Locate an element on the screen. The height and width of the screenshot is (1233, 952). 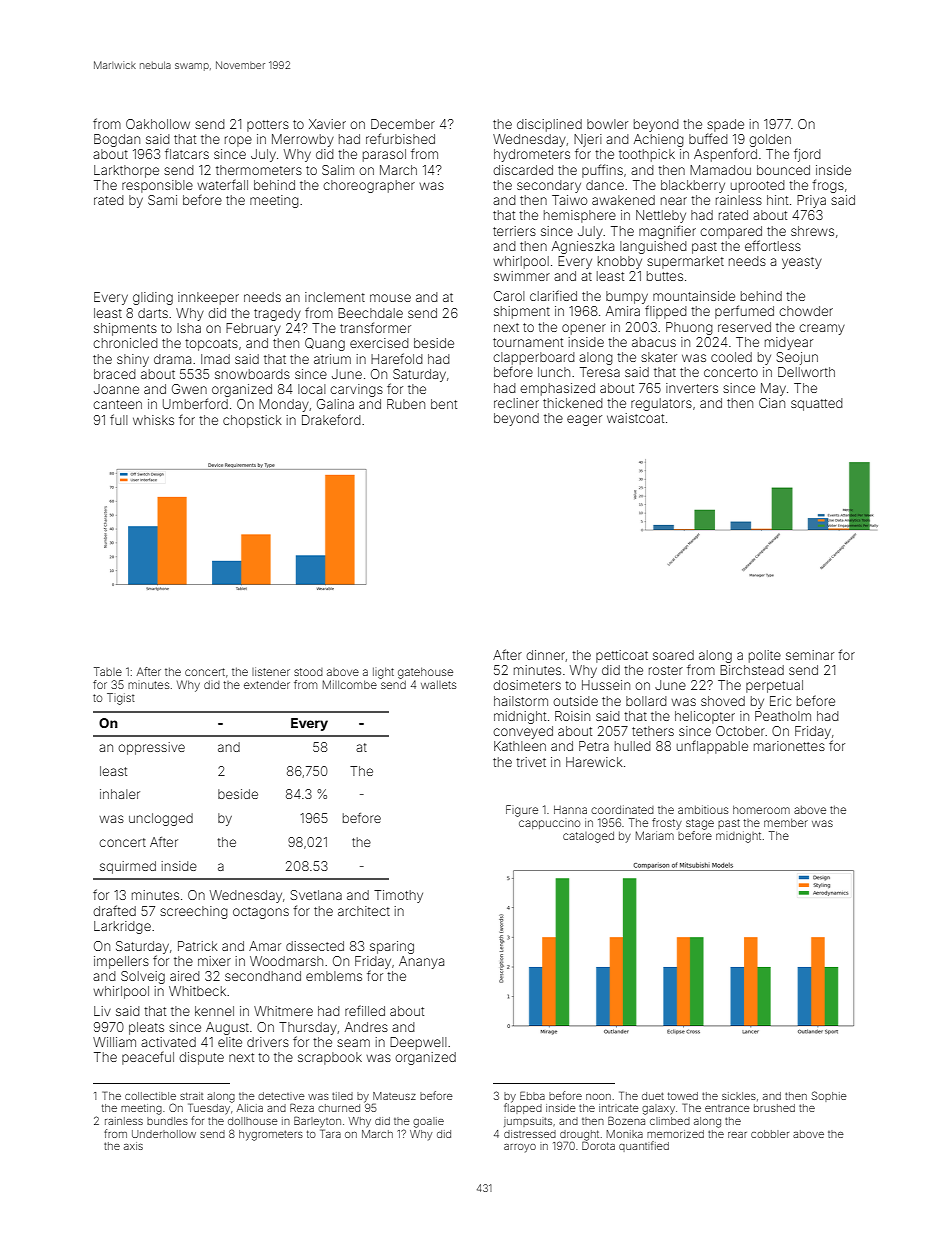
impellers is located at coordinates (121, 962).
